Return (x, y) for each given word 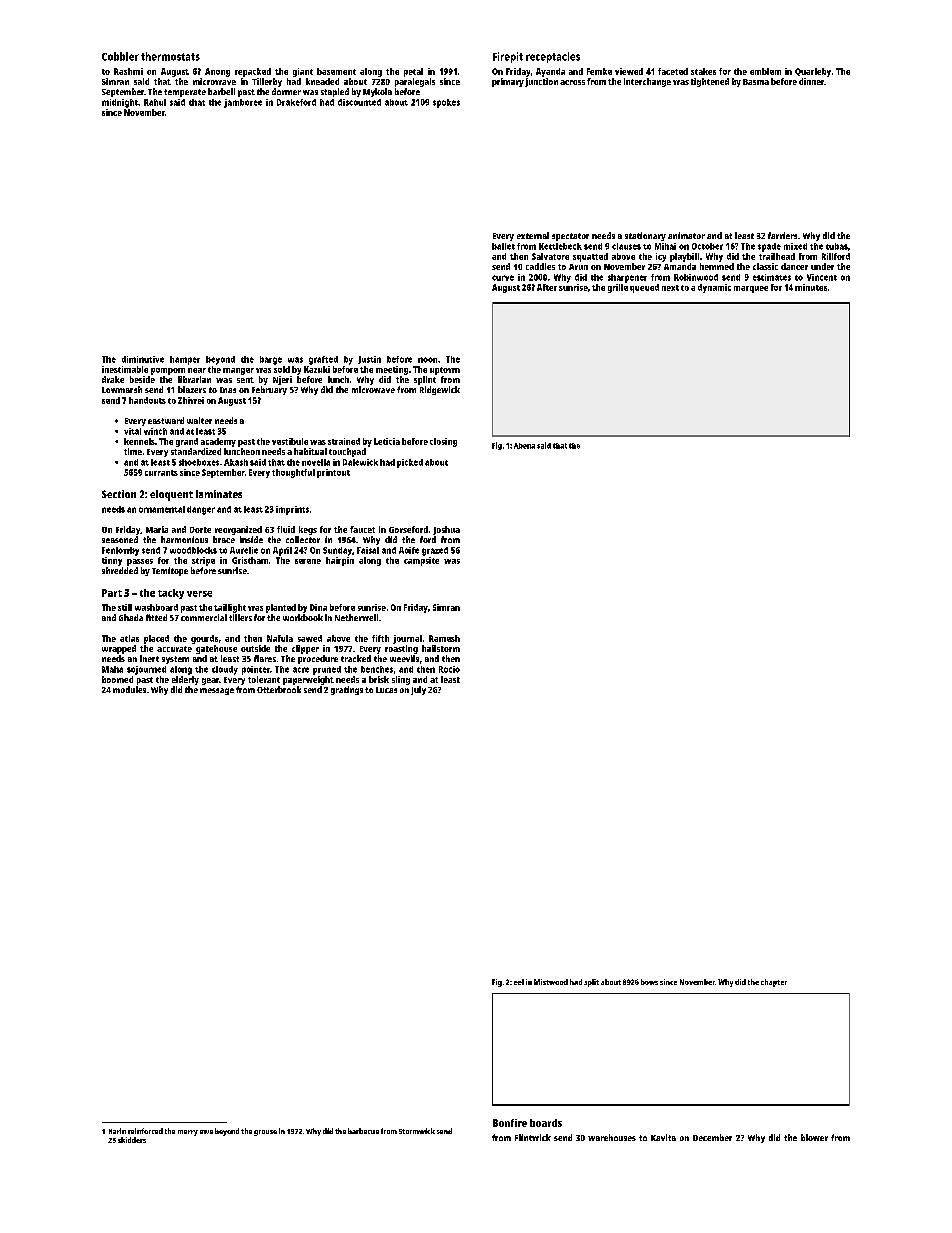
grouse (265, 1133)
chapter (774, 983)
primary (508, 82)
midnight (120, 103)
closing (443, 442)
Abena (524, 446)
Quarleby (813, 72)
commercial (204, 617)
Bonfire (510, 1123)
